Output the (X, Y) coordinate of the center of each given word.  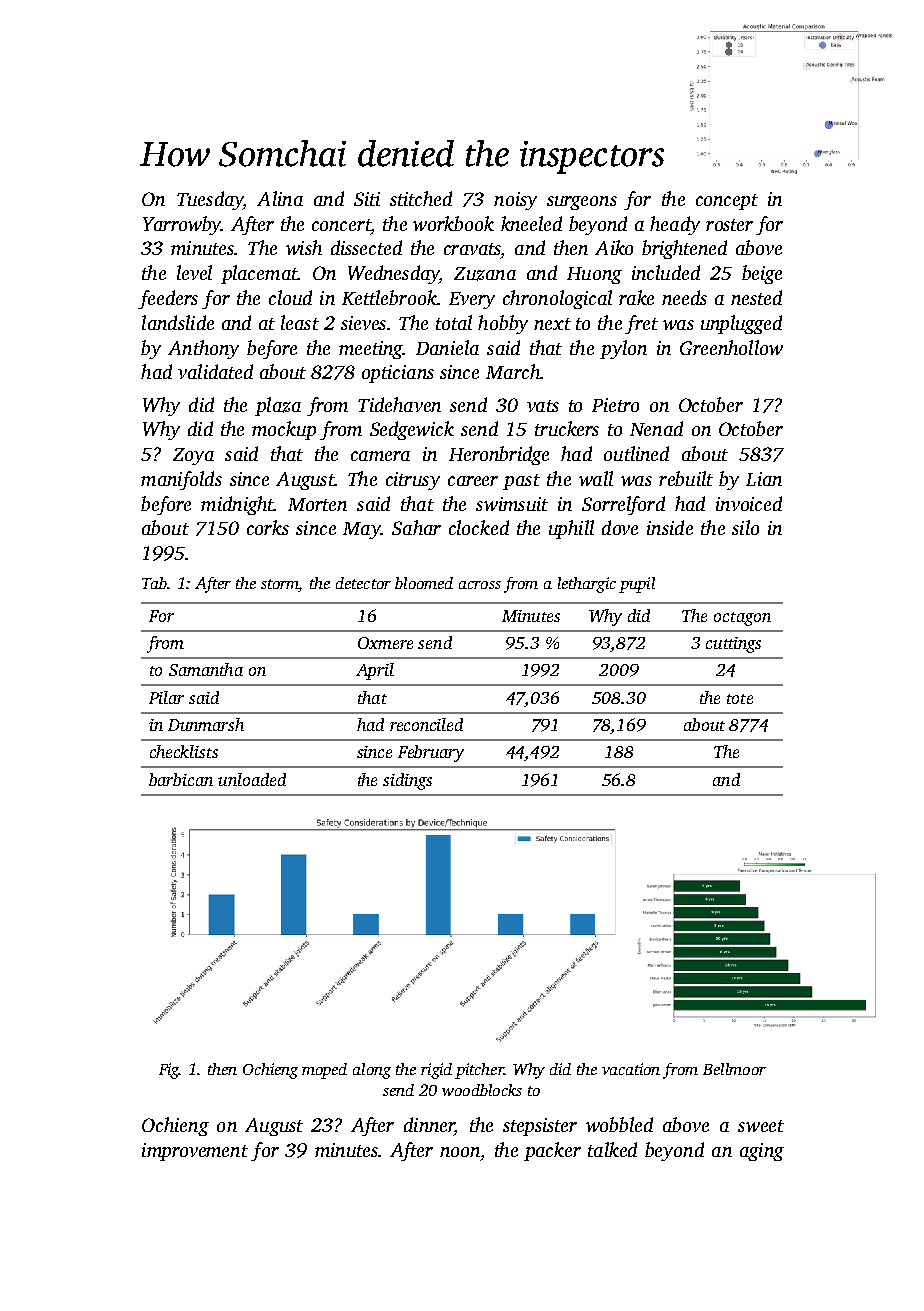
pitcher (479, 1071)
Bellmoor (734, 1069)
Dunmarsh (206, 724)
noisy (515, 201)
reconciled (426, 724)
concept (727, 202)
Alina (280, 198)
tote (740, 699)
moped (324, 1071)
